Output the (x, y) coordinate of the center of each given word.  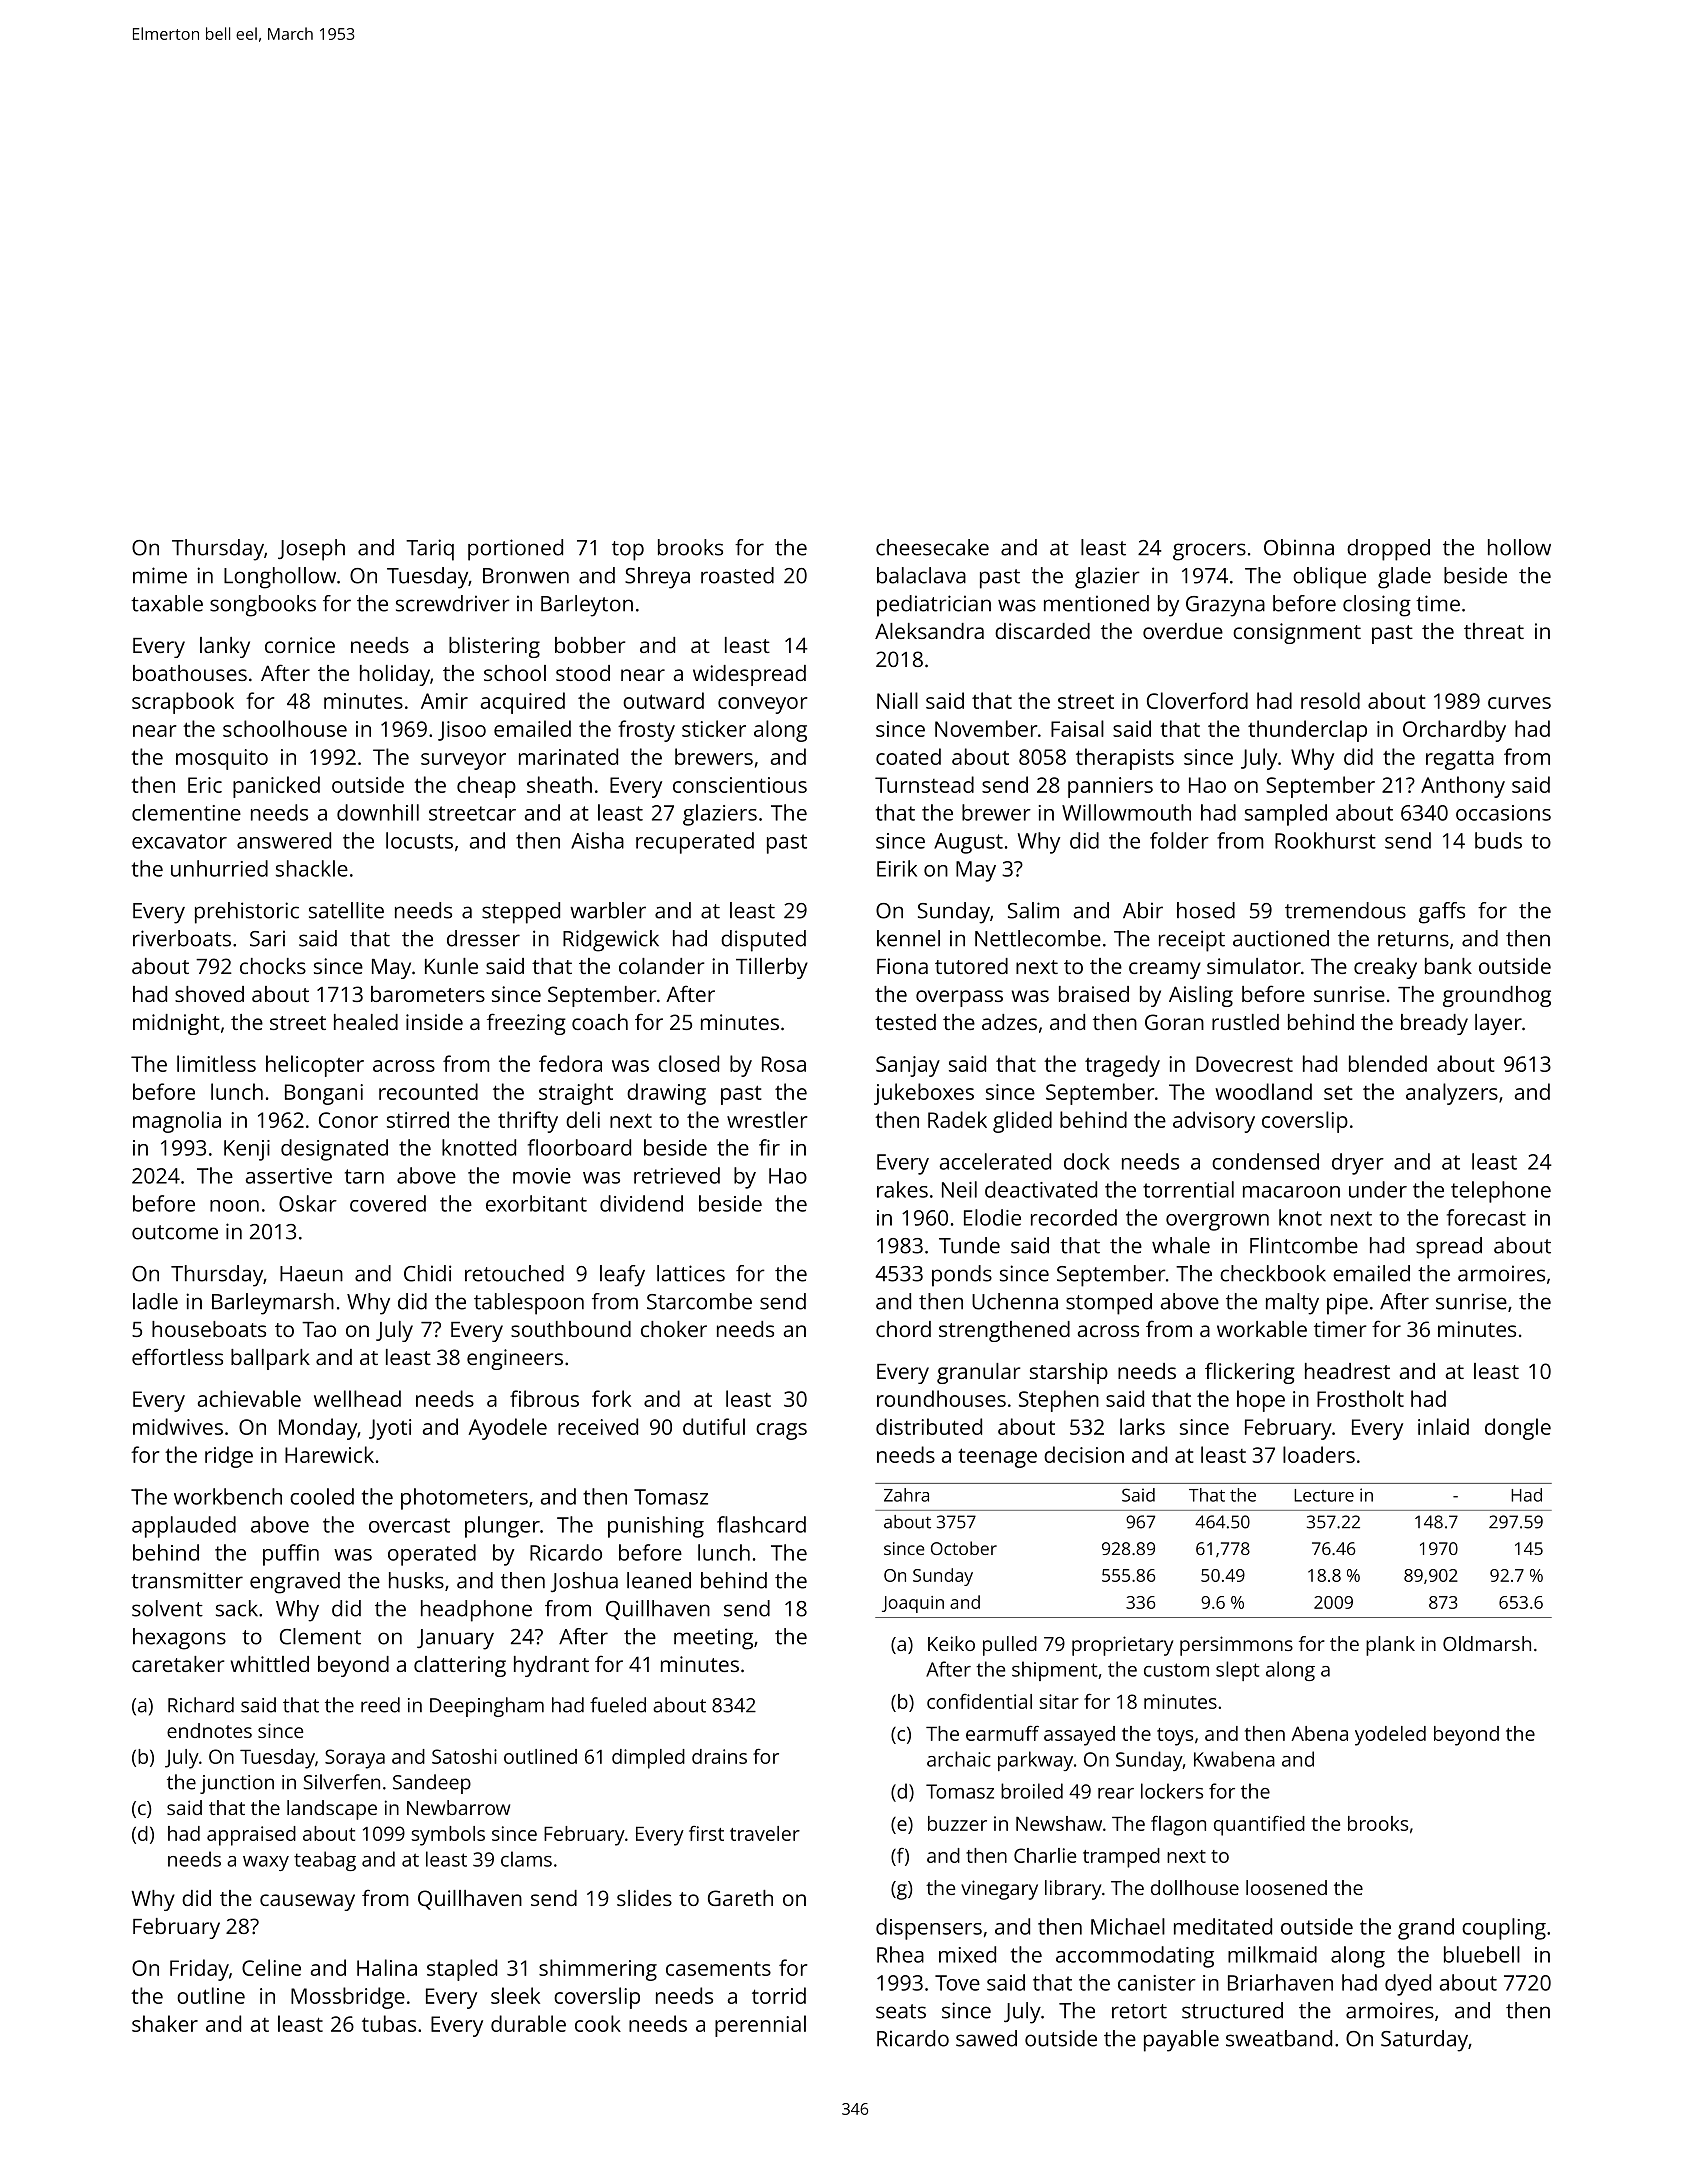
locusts (419, 840)
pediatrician (934, 606)
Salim (1033, 910)
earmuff (1002, 1733)
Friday (199, 1970)
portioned (515, 550)
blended (1388, 1063)
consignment (1297, 633)
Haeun (311, 1274)
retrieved (677, 1175)
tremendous (1345, 910)
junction (237, 1784)
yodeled (1390, 1736)
